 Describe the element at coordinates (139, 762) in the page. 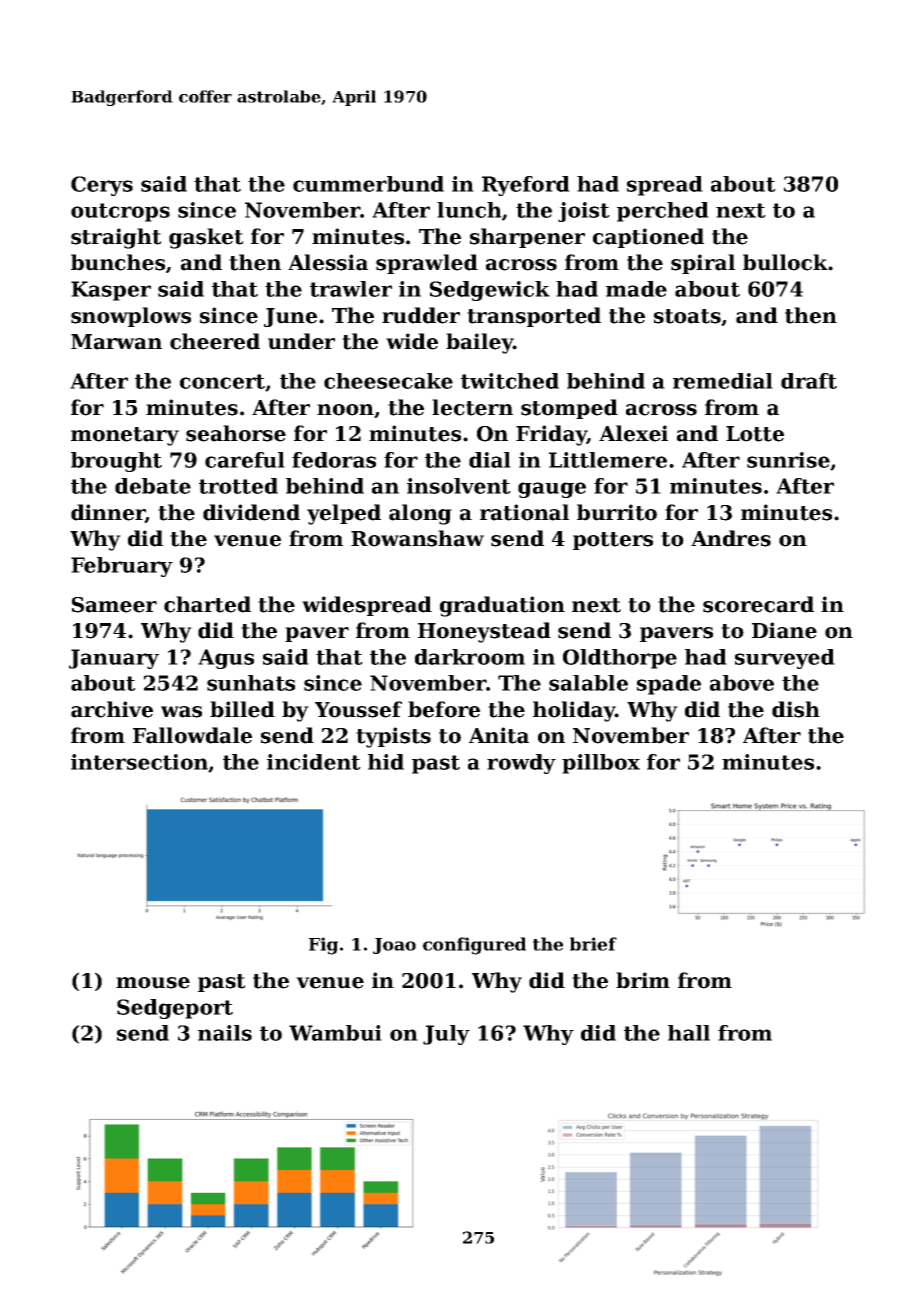

I see `intersection` at that location.
